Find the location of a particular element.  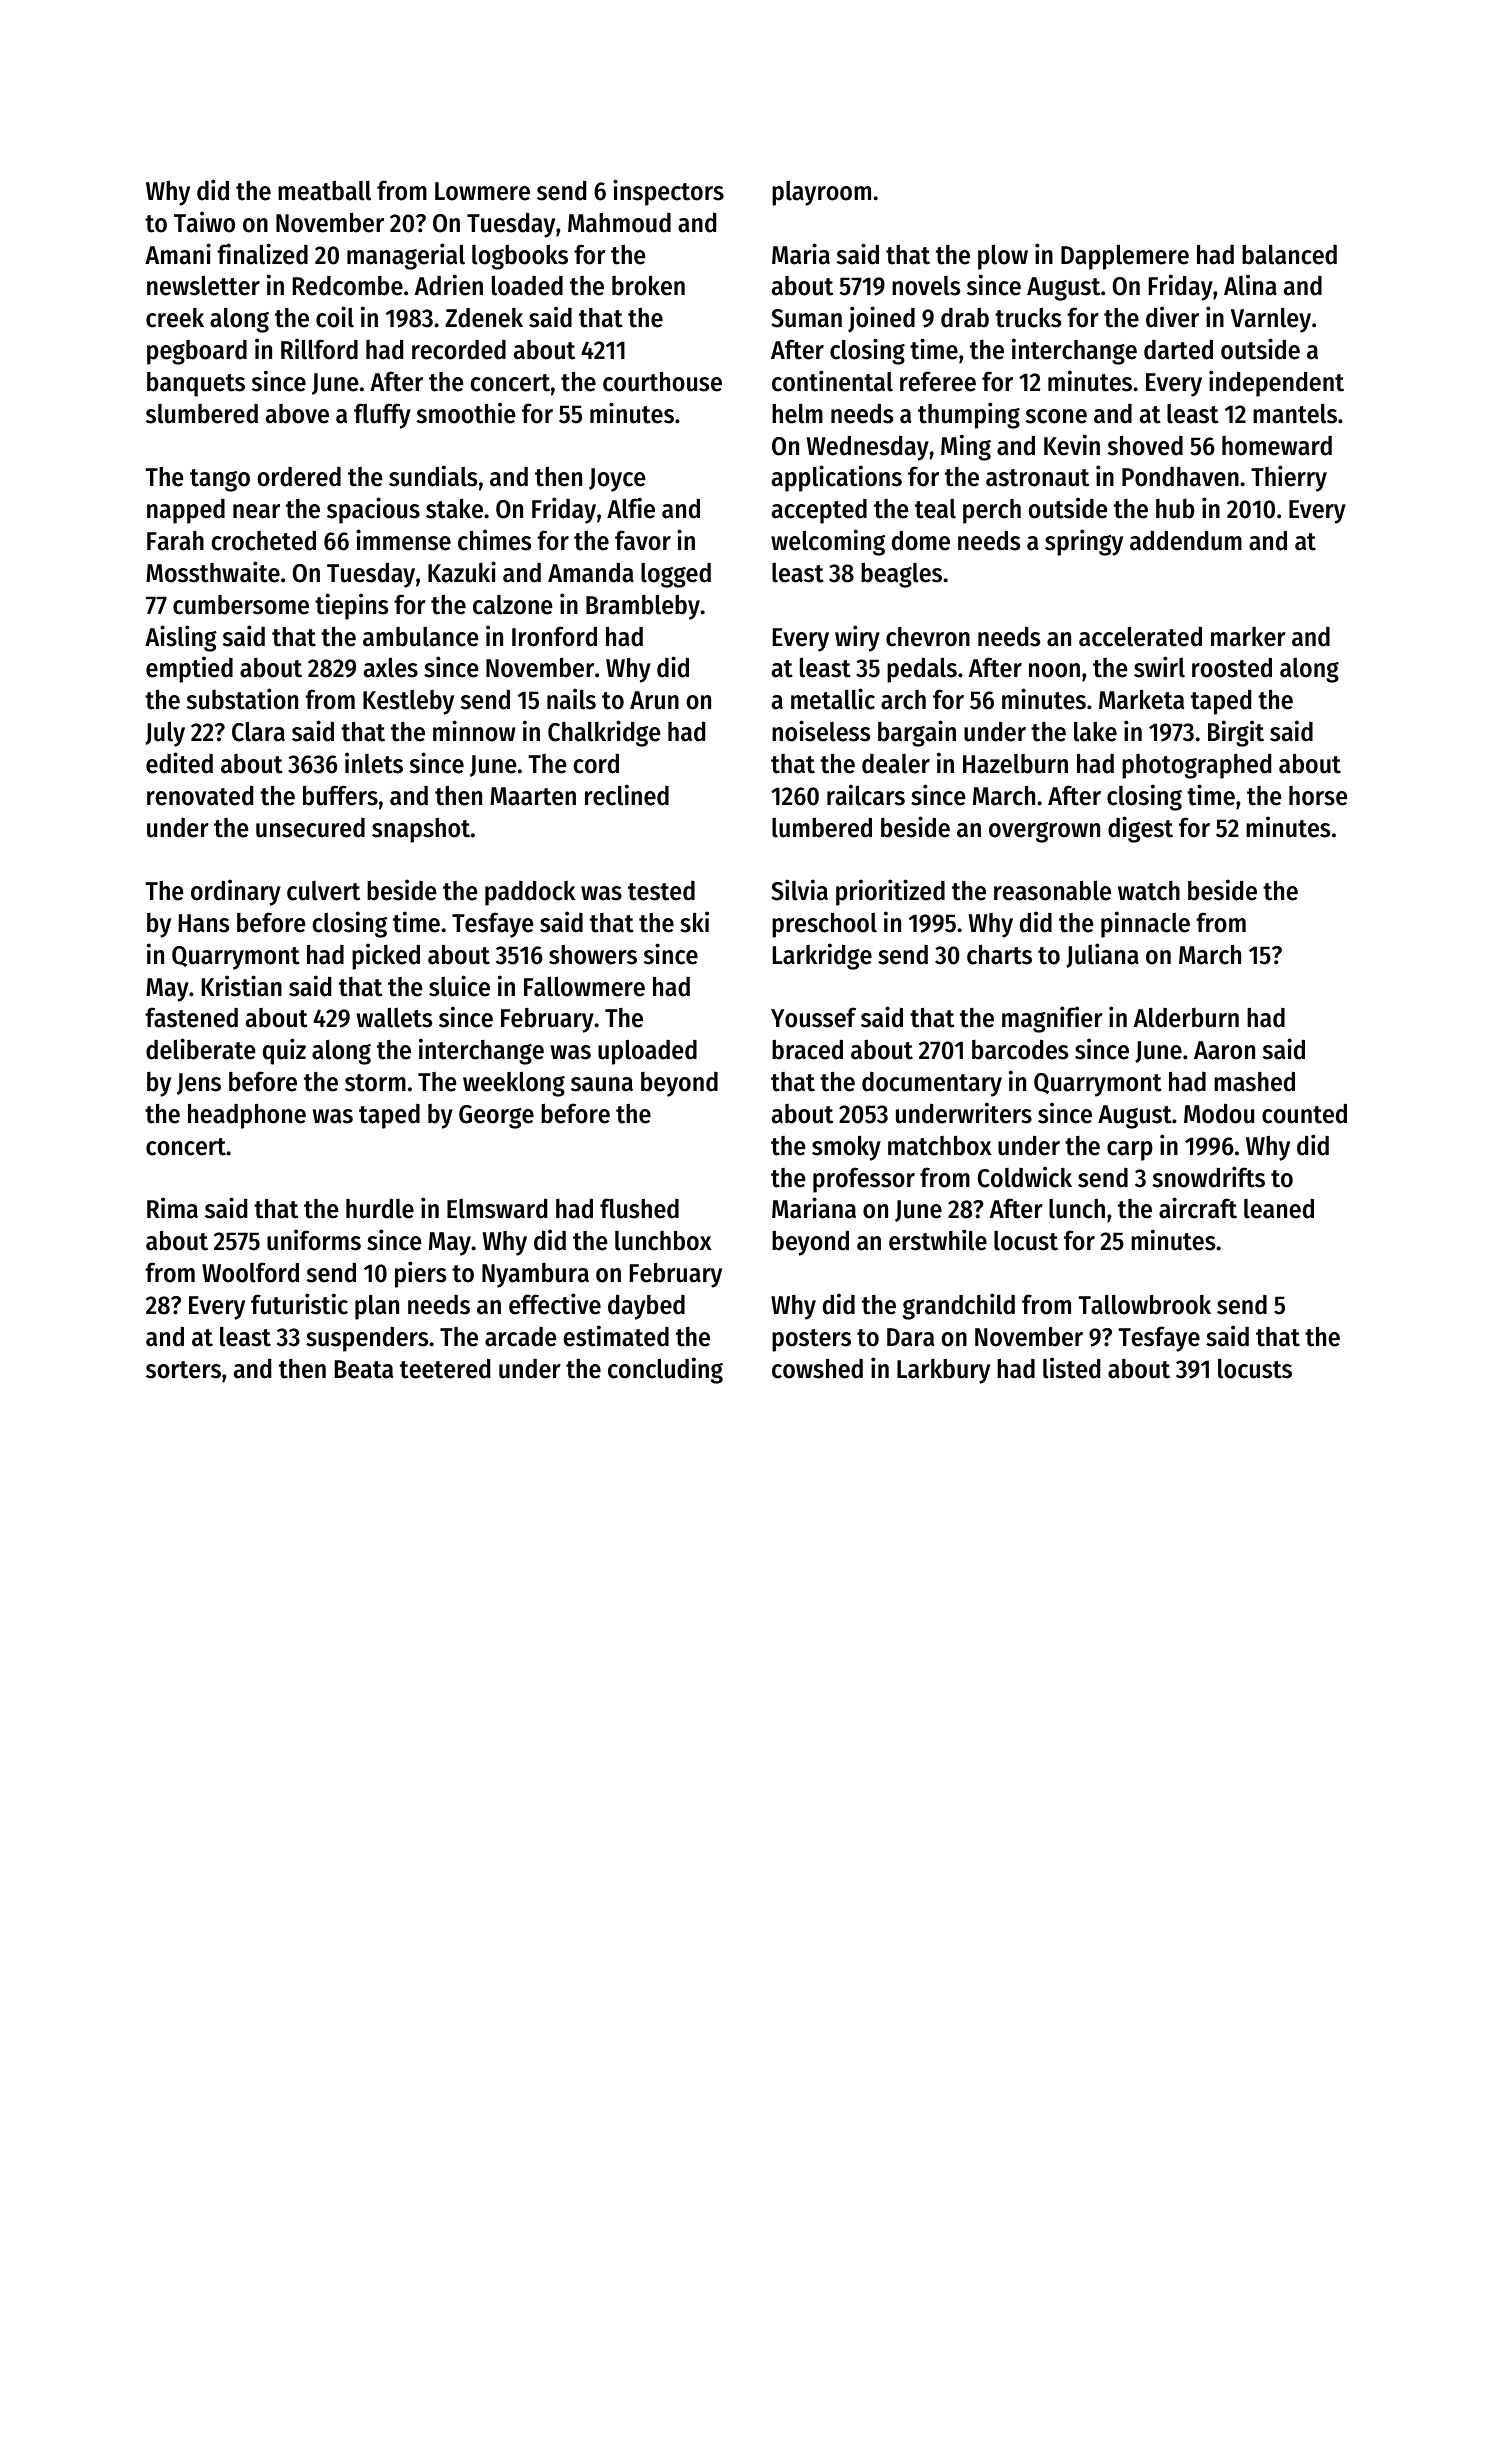

Chalkridge is located at coordinates (604, 733).
